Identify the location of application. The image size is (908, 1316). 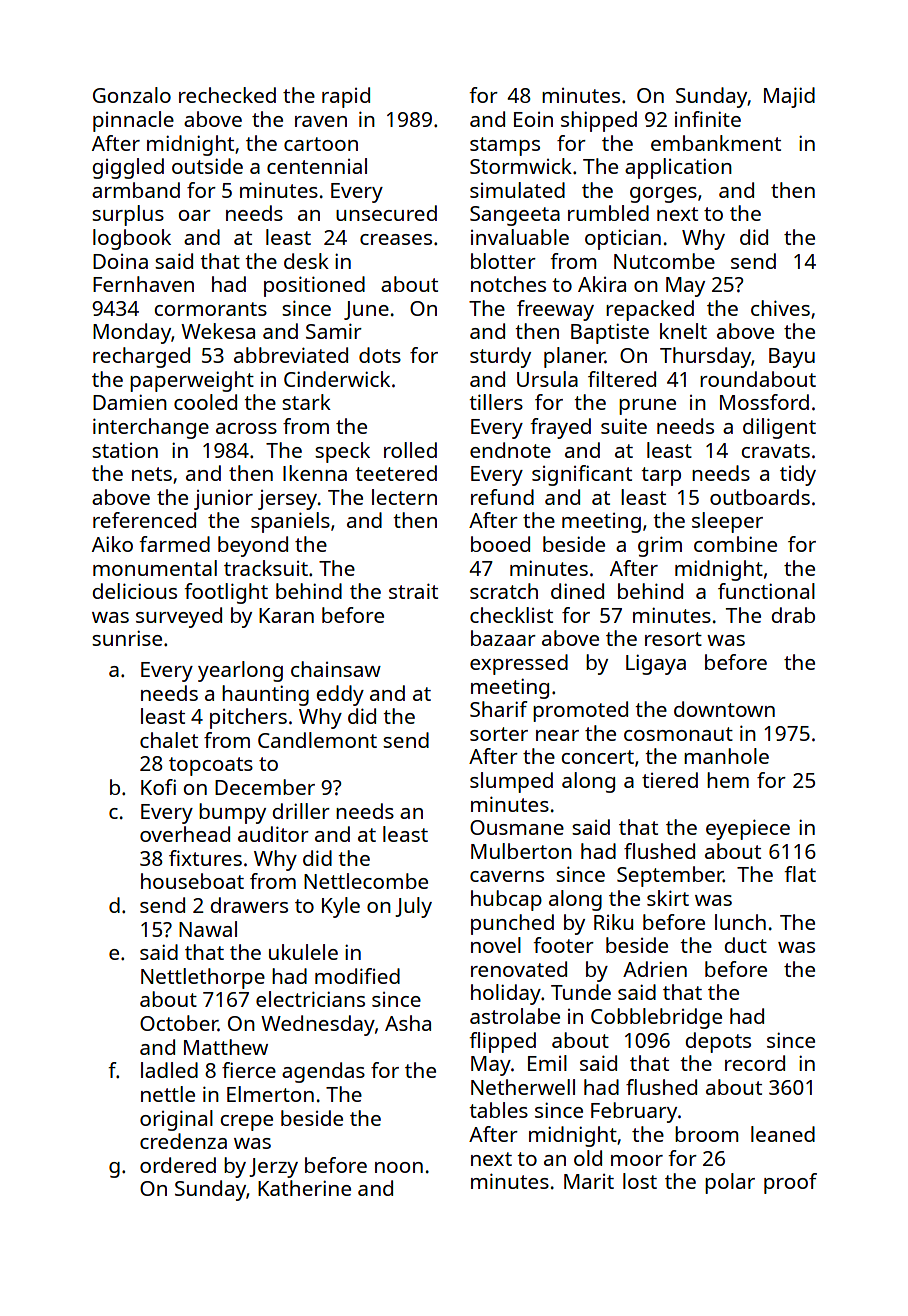
(678, 168).
